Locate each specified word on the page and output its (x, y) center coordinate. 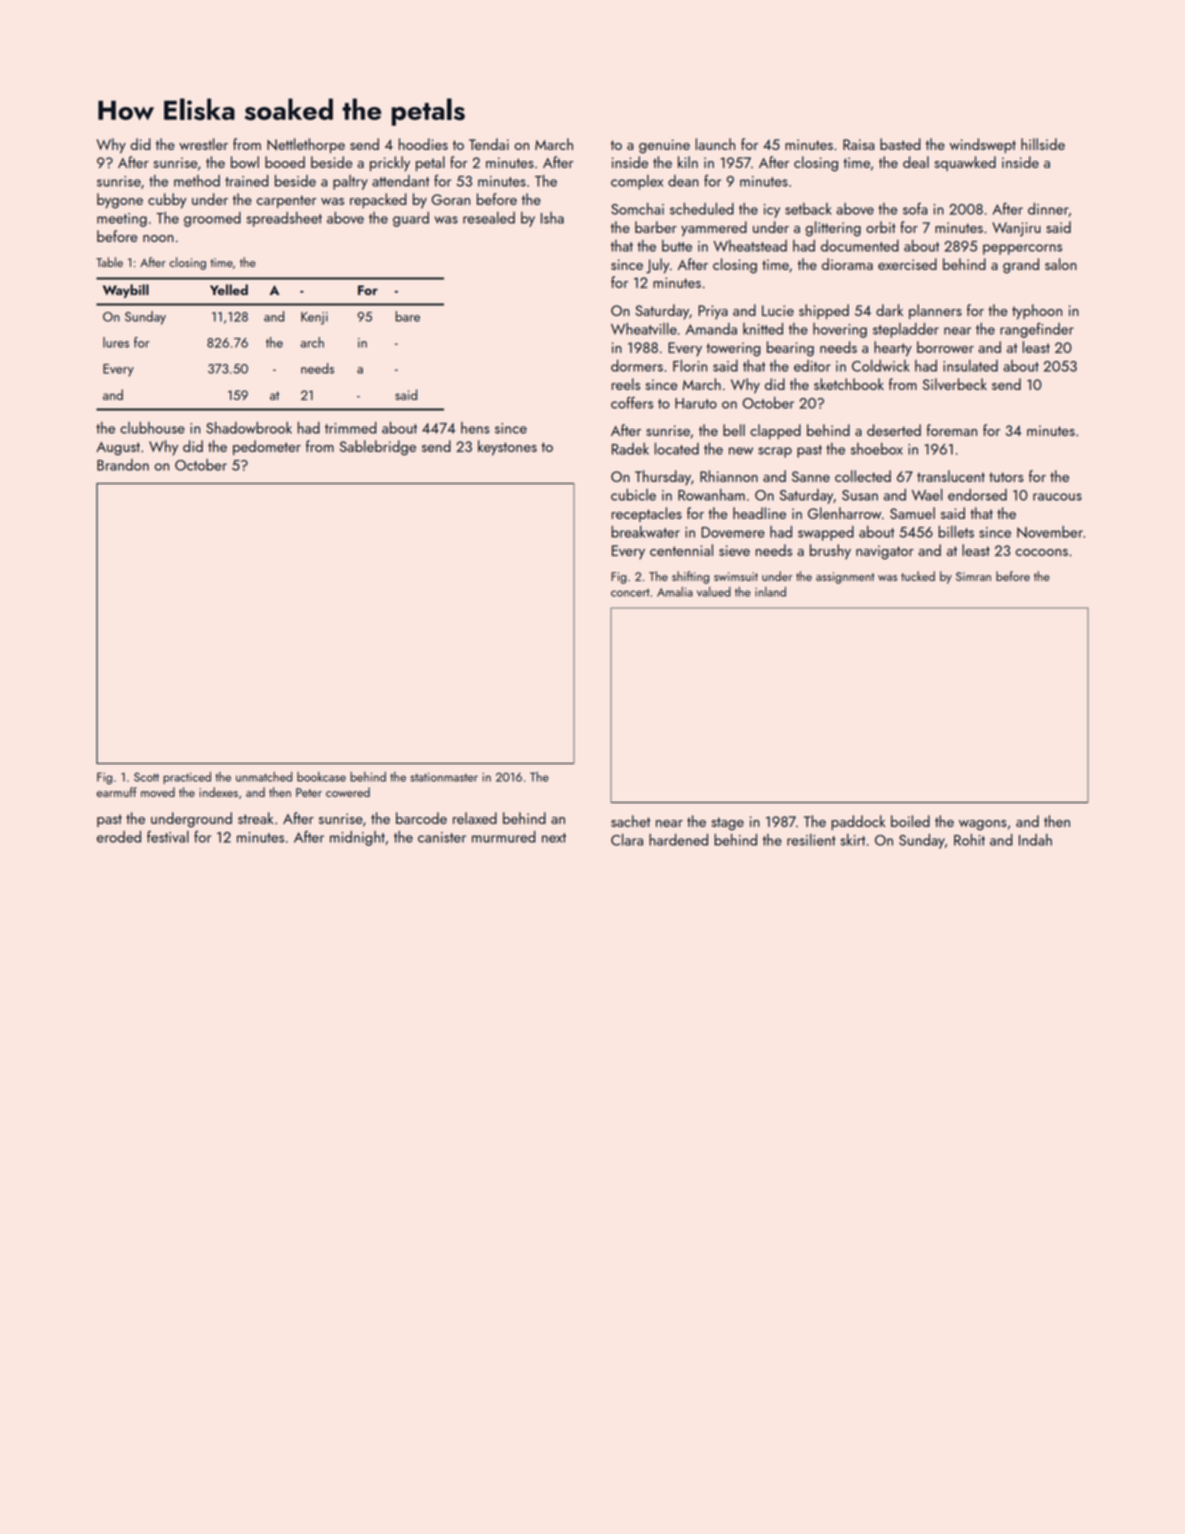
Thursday (663, 477)
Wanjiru (1016, 229)
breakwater (645, 532)
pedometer (267, 447)
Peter (309, 792)
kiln (688, 162)
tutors (1006, 477)
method (197, 181)
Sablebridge (378, 448)
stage (727, 824)
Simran (973, 576)
